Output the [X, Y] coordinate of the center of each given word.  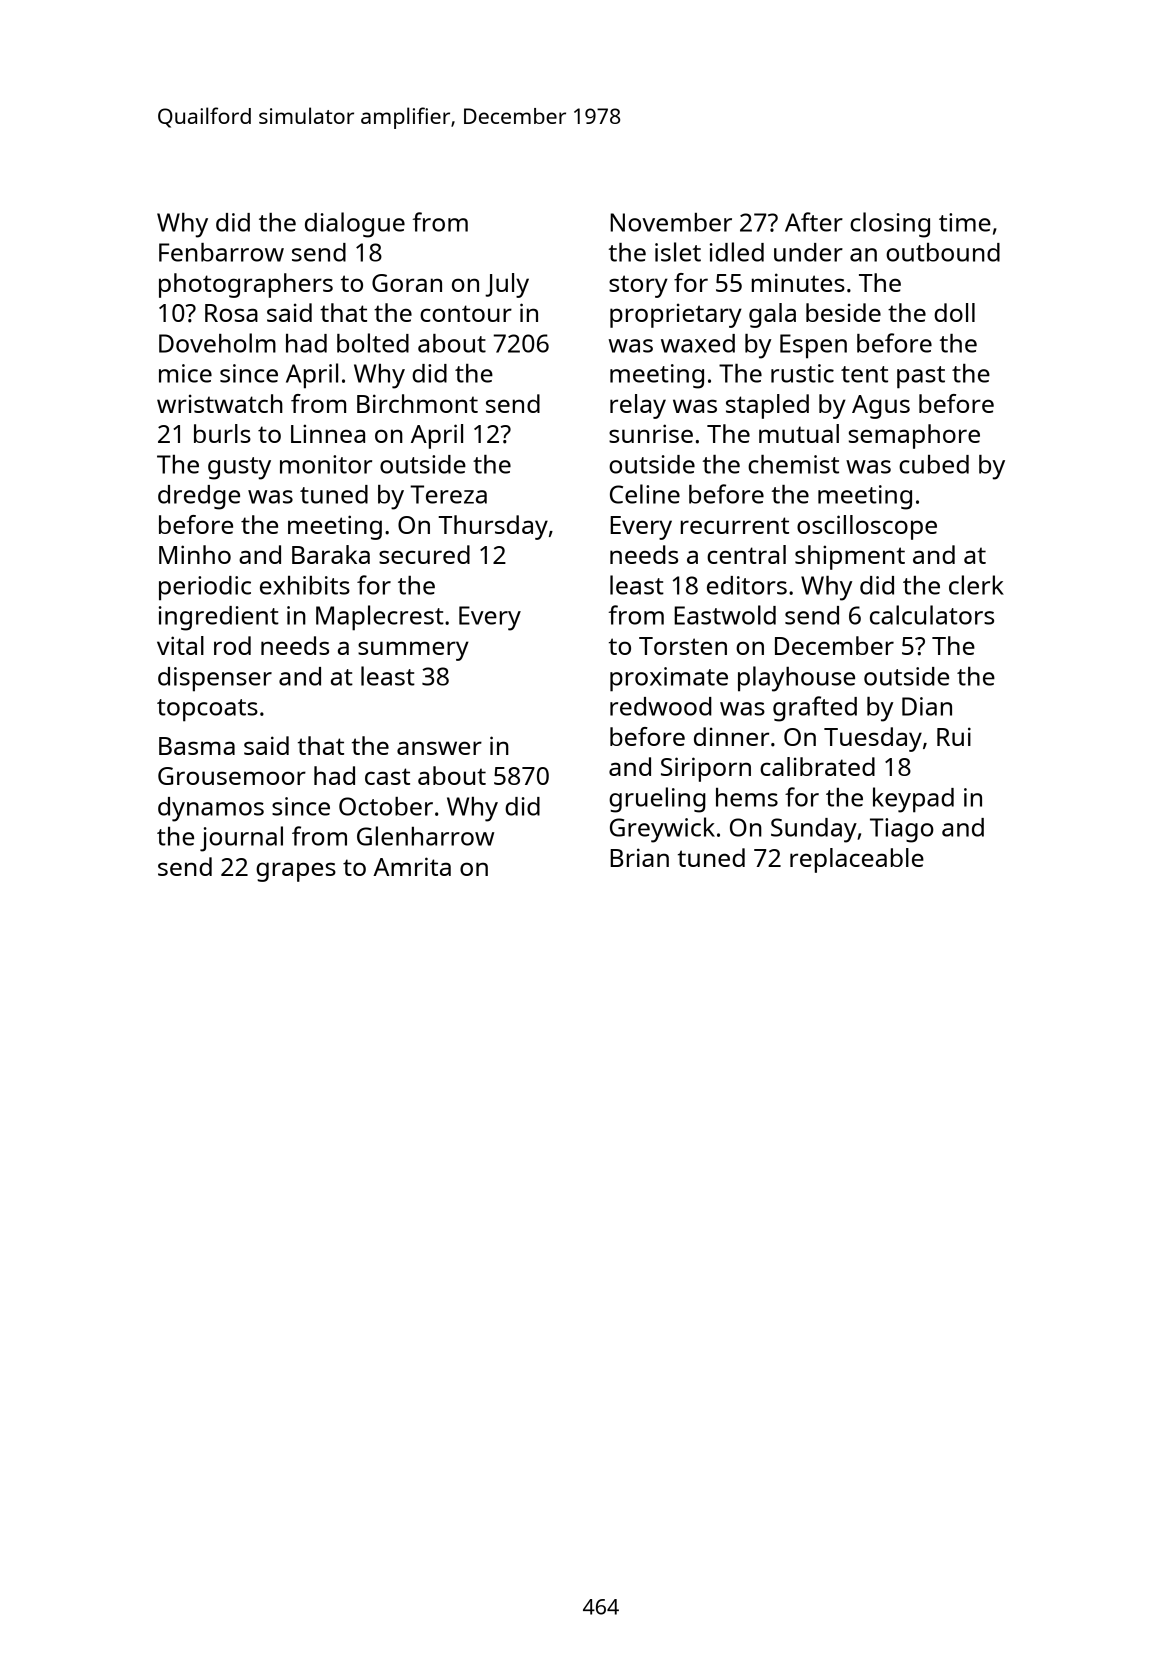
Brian [639, 857]
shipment [850, 557]
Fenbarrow [221, 252]
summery [413, 651]
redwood [661, 706]
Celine [645, 494]
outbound [943, 252]
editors [747, 585]
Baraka [331, 554]
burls [222, 433]
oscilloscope [867, 527]
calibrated [817, 766]
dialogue [355, 225]
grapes [296, 872]
